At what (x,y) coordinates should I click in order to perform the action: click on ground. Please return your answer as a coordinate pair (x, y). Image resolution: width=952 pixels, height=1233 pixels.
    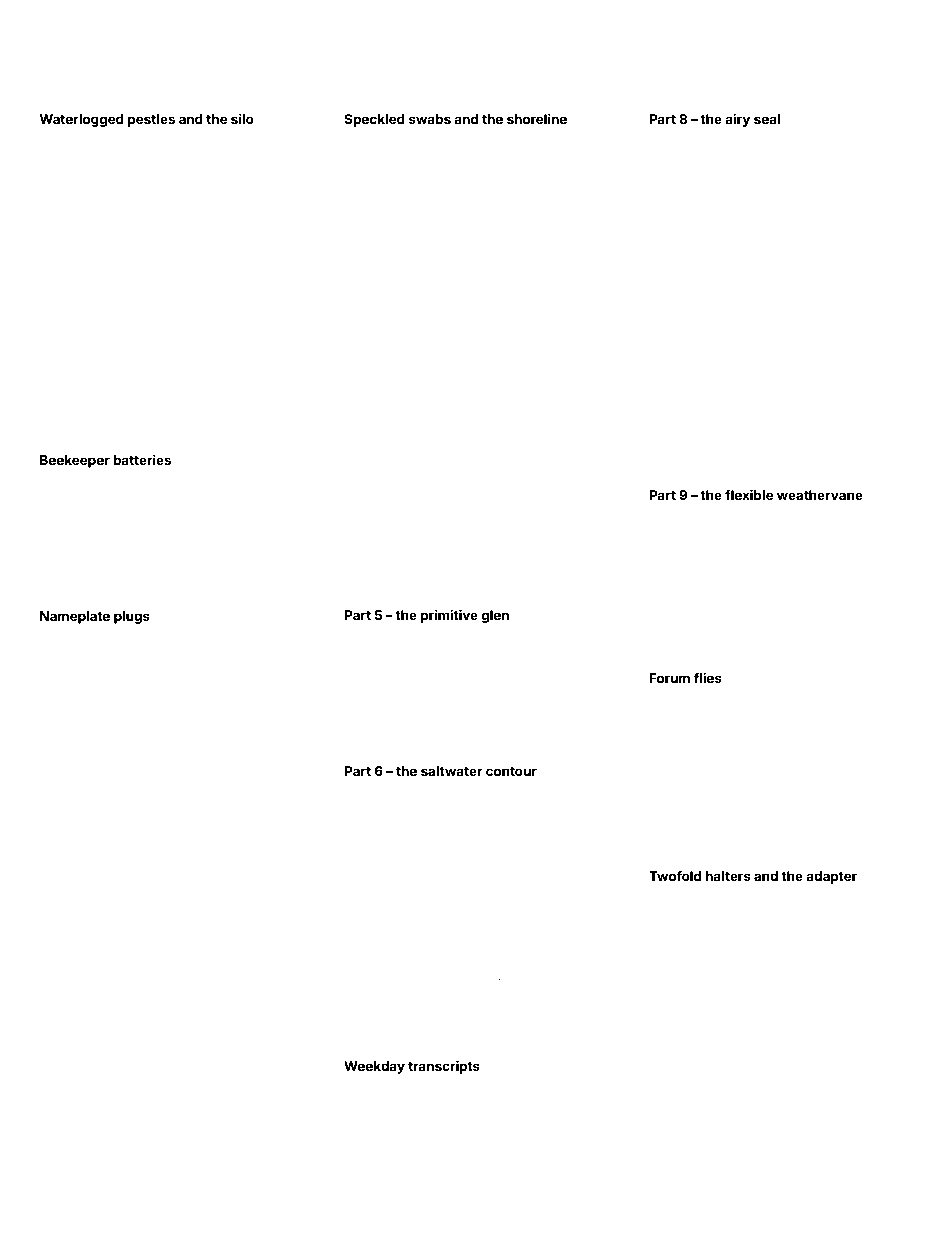
    Looking at the image, I should click on (895, 899).
